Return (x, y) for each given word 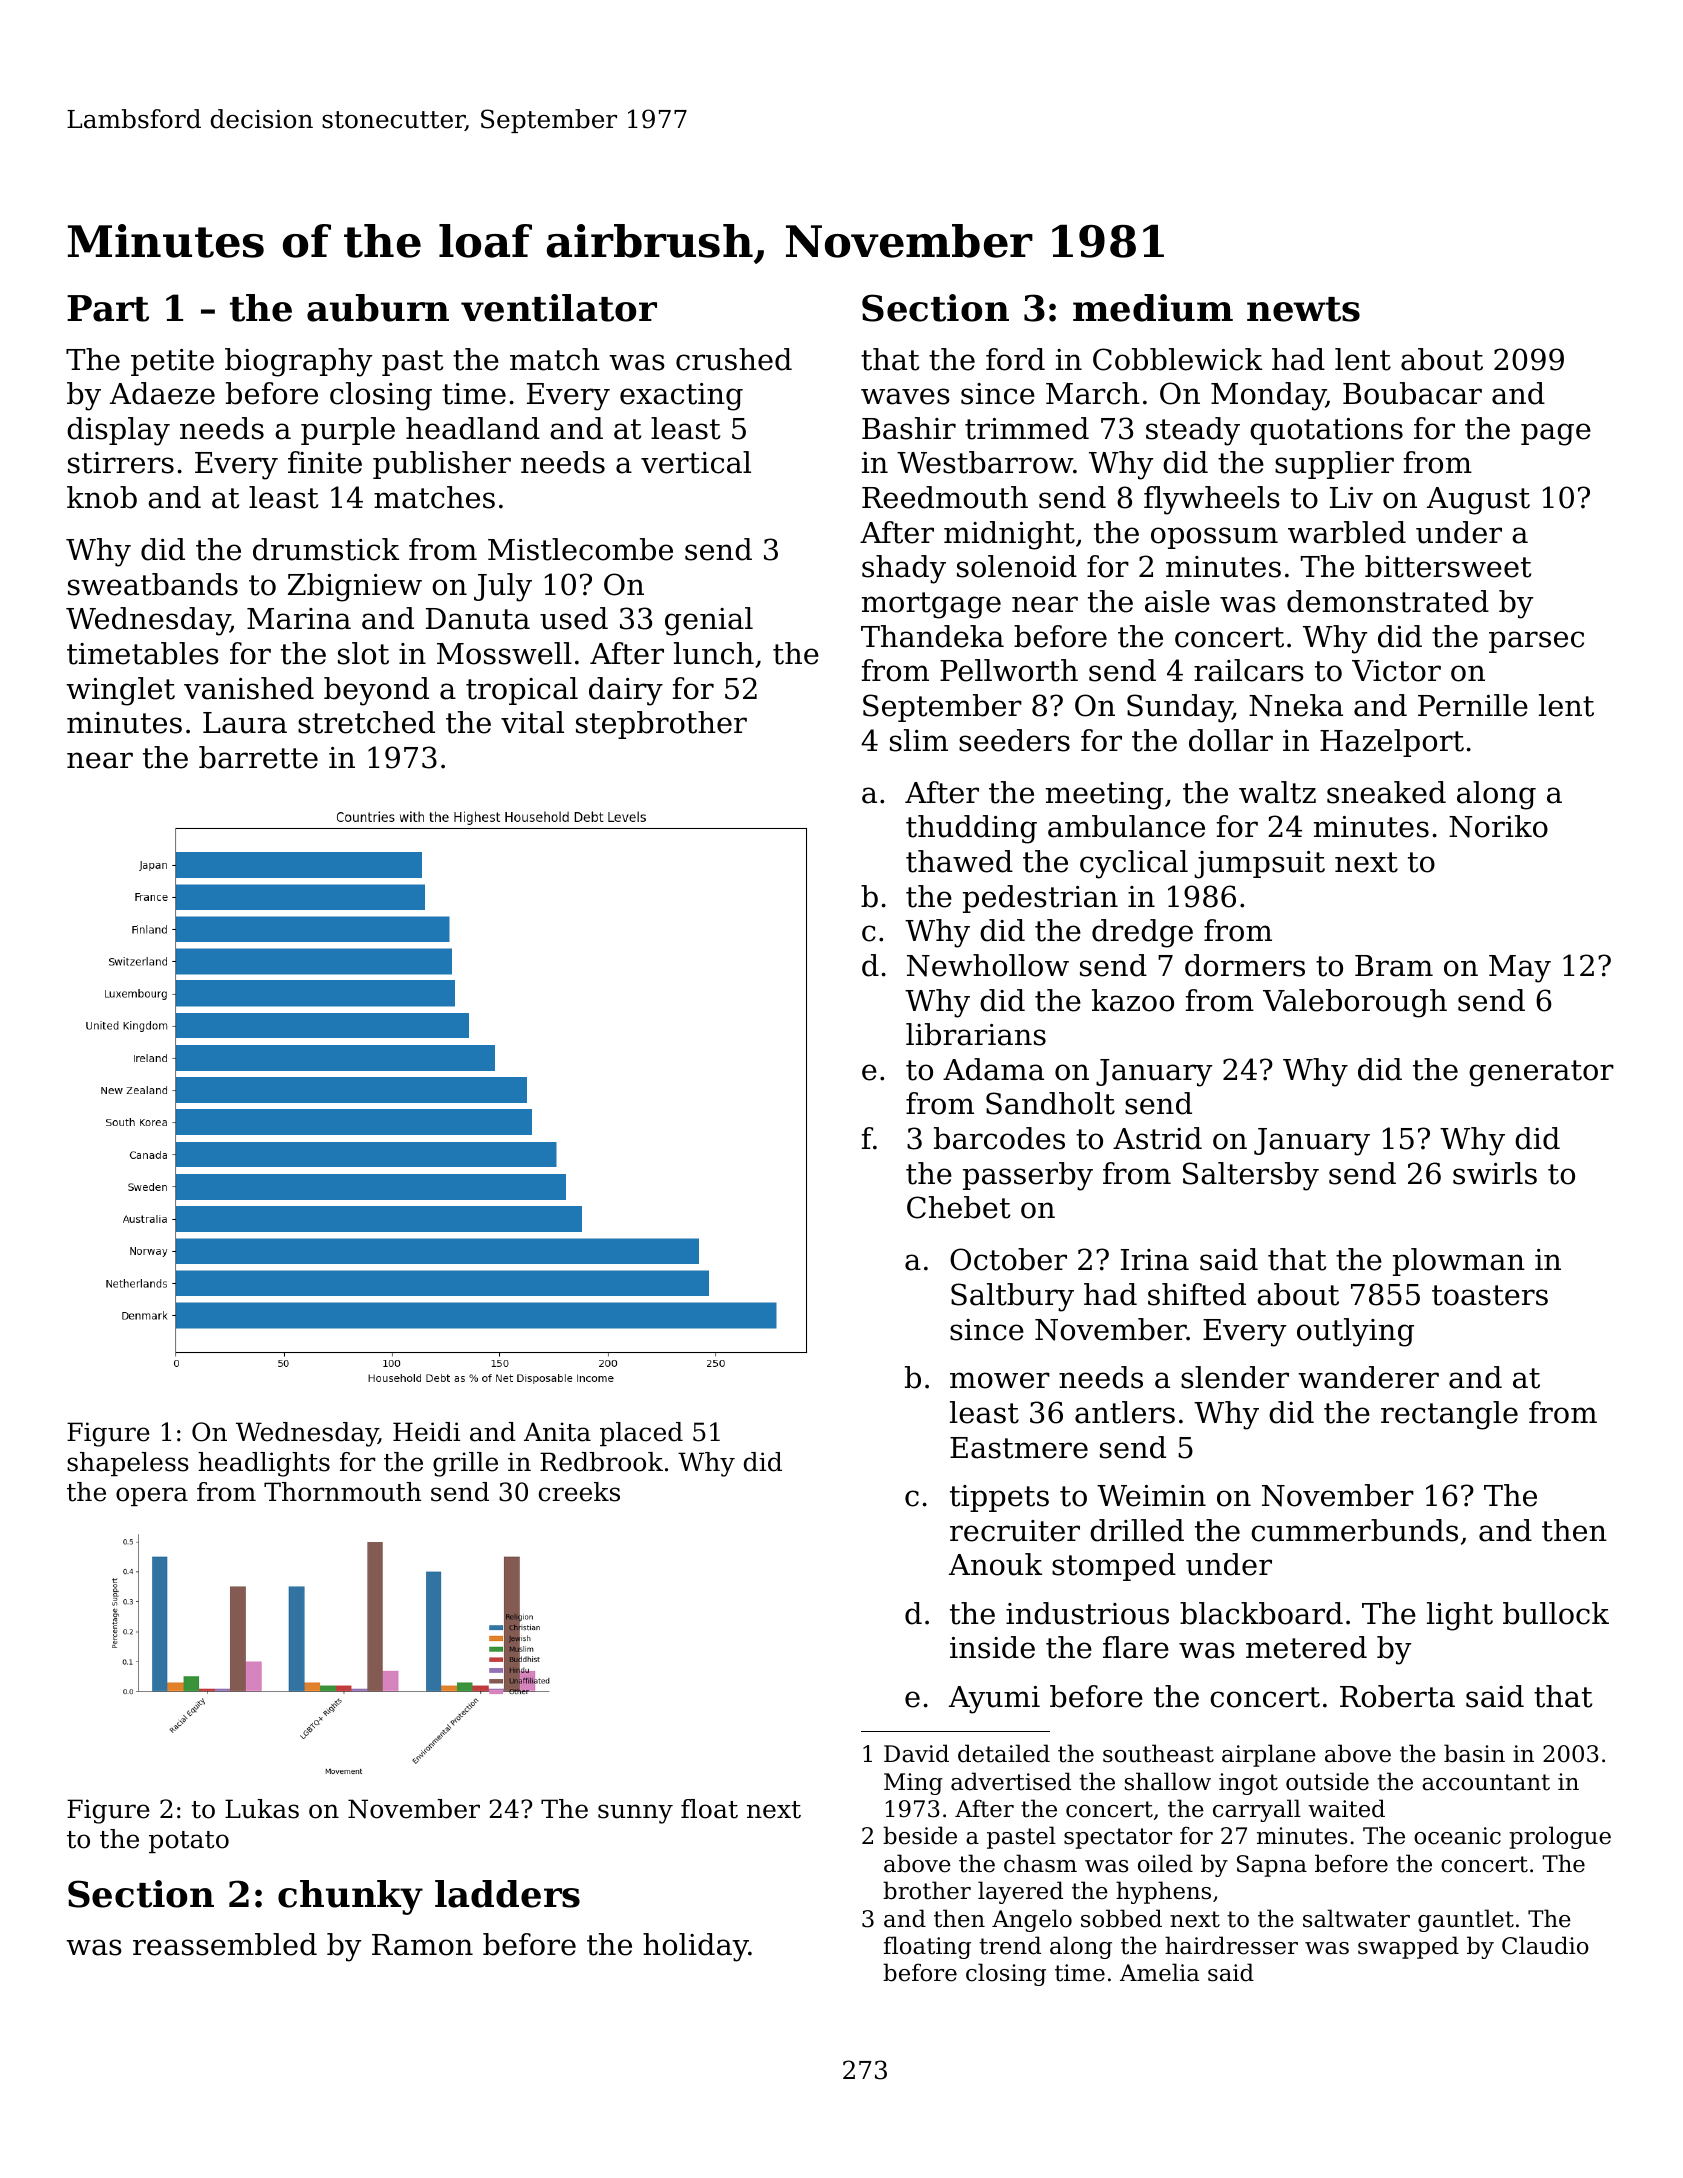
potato (189, 1842)
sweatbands (153, 584)
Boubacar (1412, 393)
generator (1541, 1073)
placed (641, 1434)
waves (905, 396)
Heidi (426, 1432)
